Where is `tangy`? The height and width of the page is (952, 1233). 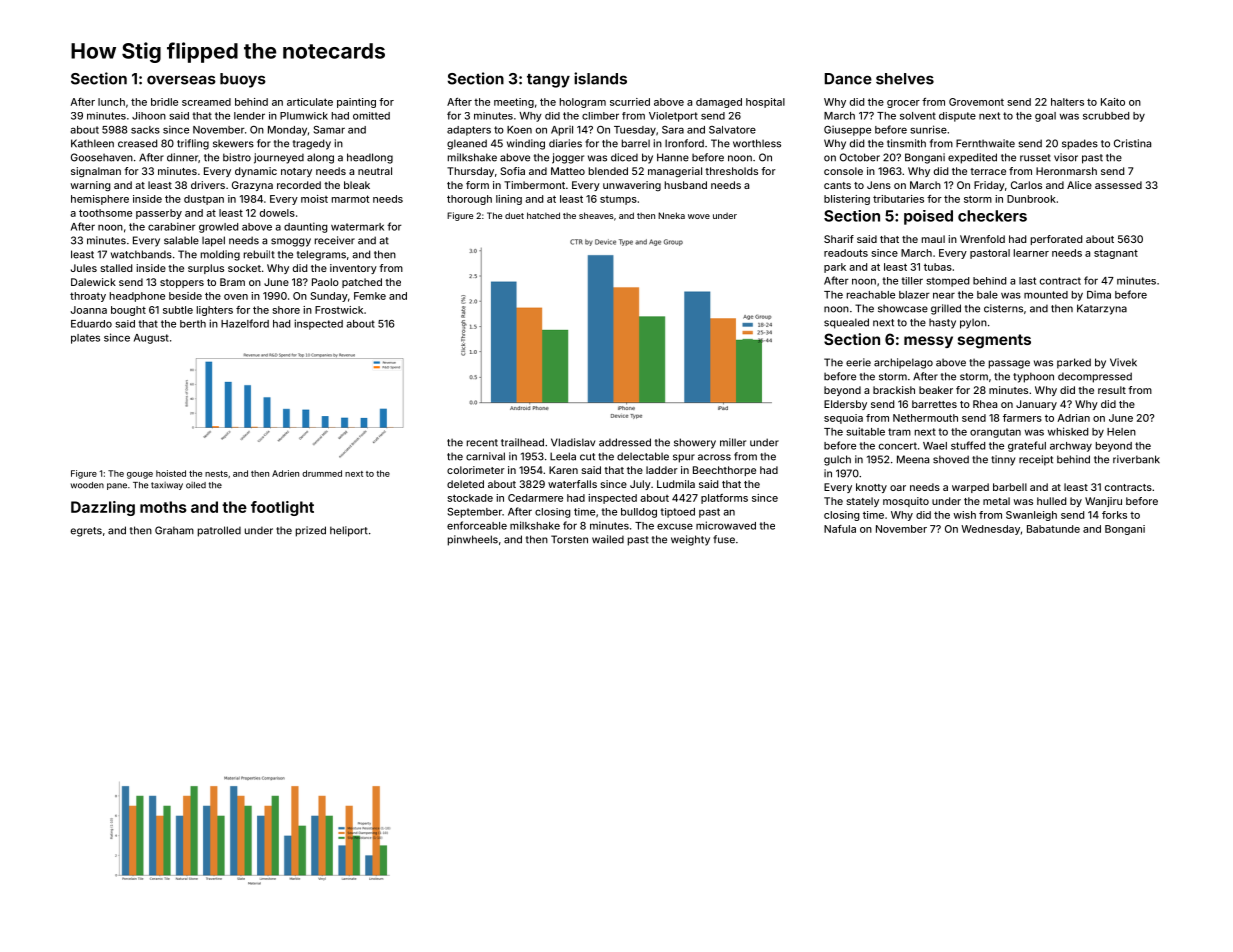 tangy is located at coordinates (548, 81).
